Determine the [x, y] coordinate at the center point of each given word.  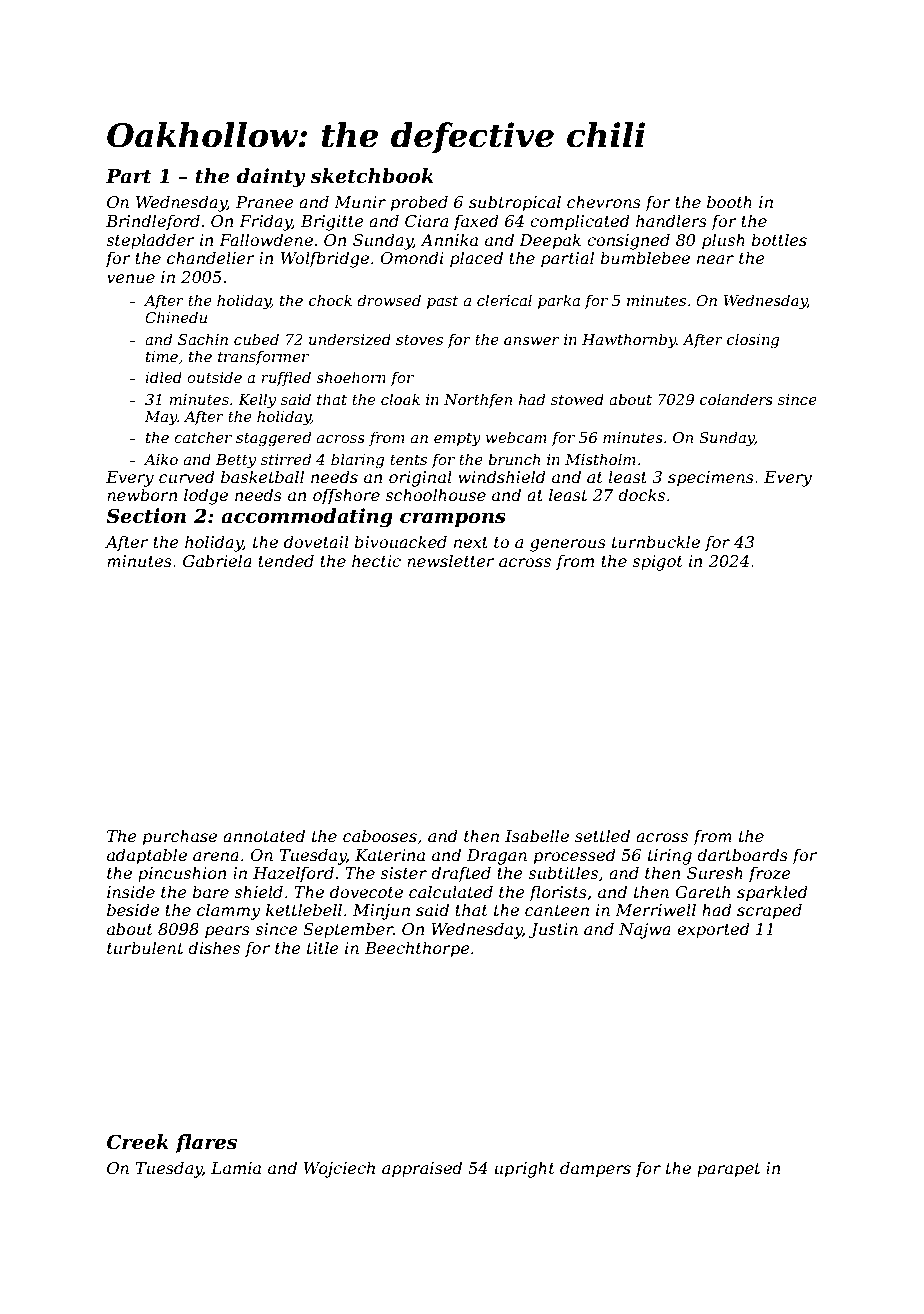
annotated [264, 835]
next [471, 542]
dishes [214, 947]
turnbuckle [656, 541]
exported [713, 930]
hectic [376, 560]
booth [729, 201]
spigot [657, 563]
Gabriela [217, 560]
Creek [138, 1142]
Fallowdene [266, 239]
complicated [580, 222]
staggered [273, 439]
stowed [577, 399]
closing [753, 341]
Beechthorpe [417, 949]
